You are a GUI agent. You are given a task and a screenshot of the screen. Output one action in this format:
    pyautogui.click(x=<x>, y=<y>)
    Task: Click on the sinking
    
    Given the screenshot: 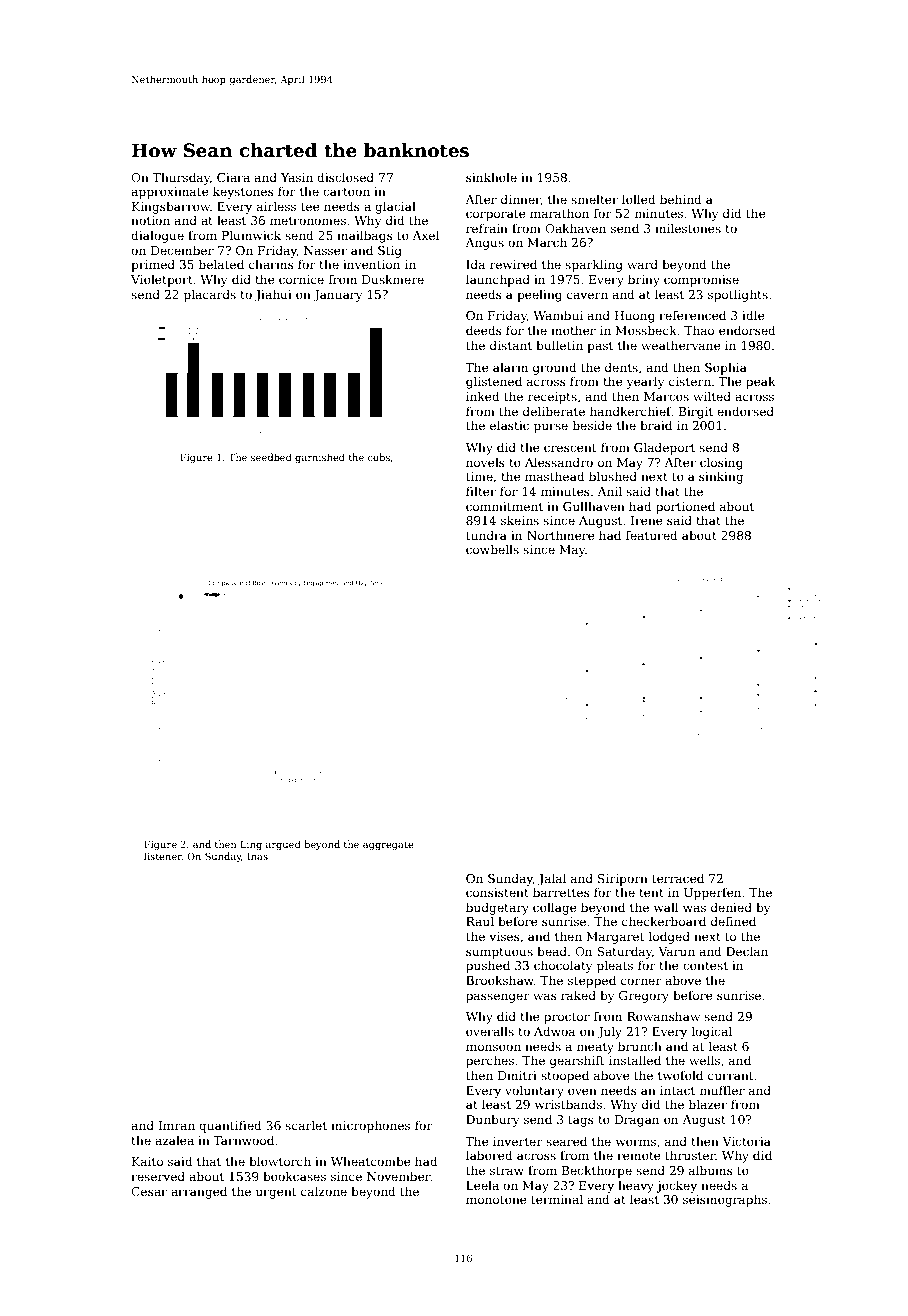 What is the action you would take?
    pyautogui.click(x=721, y=477)
